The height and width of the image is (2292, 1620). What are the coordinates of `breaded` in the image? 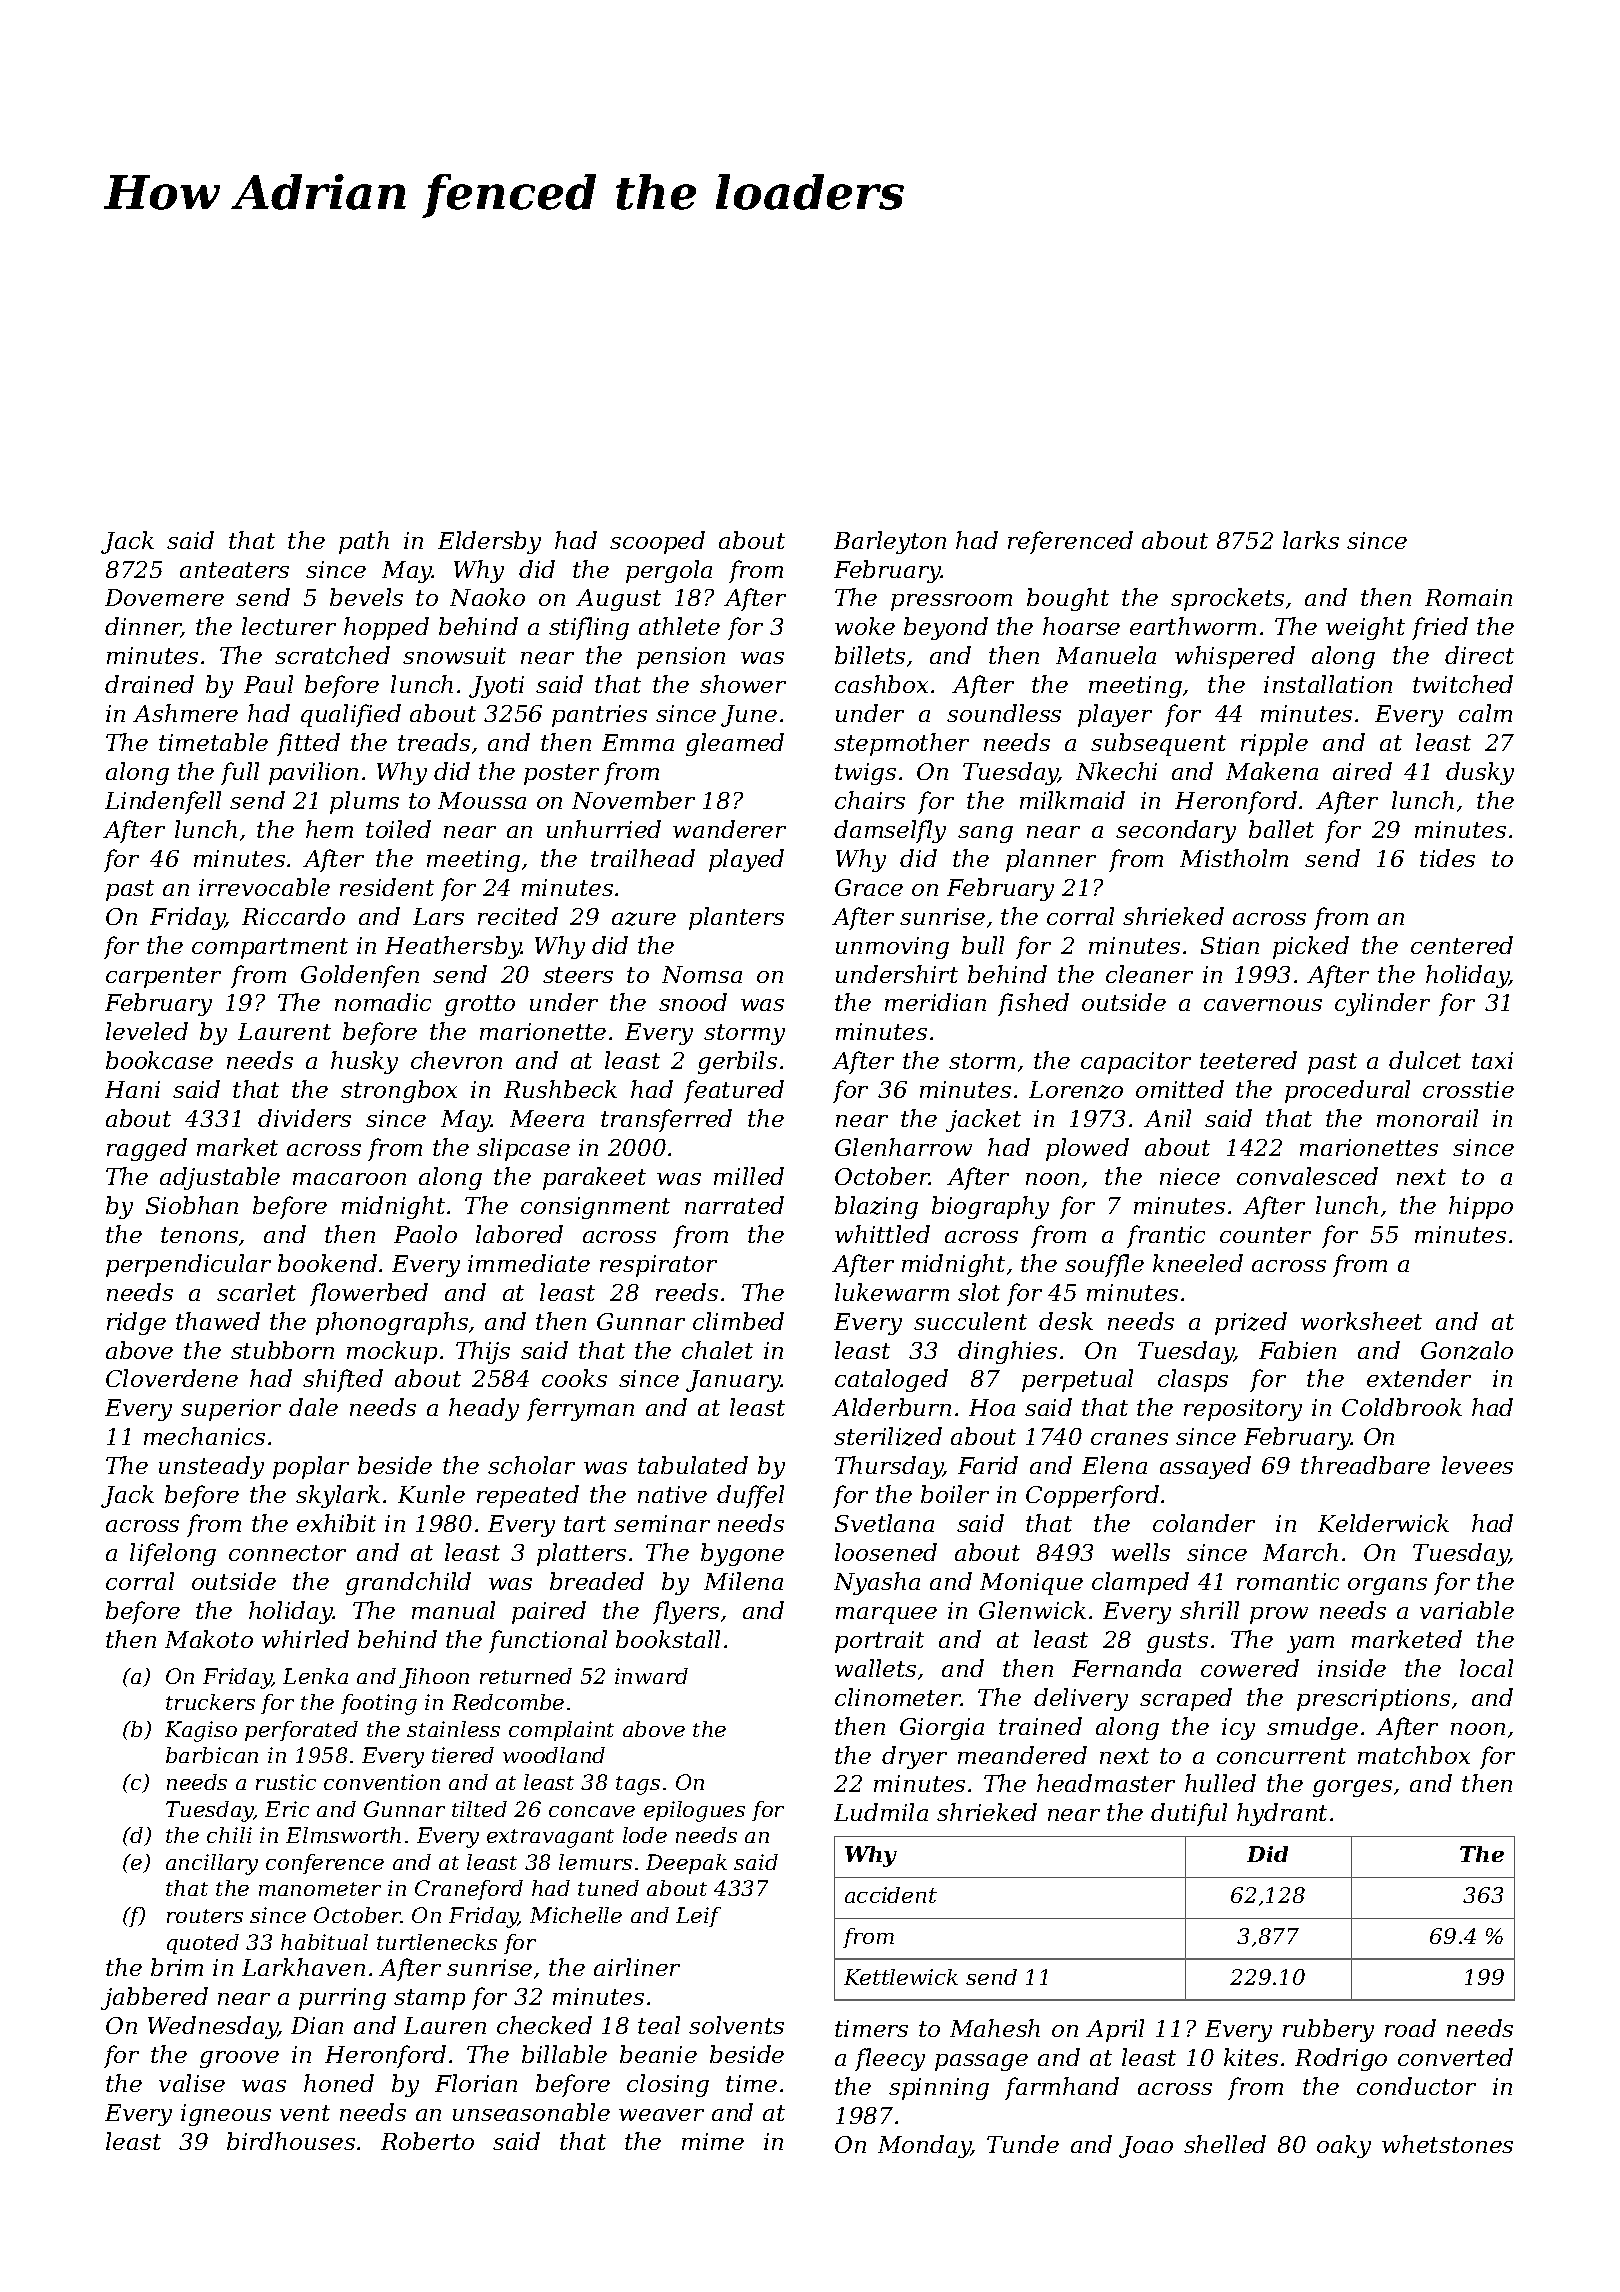 It's located at (597, 1581).
